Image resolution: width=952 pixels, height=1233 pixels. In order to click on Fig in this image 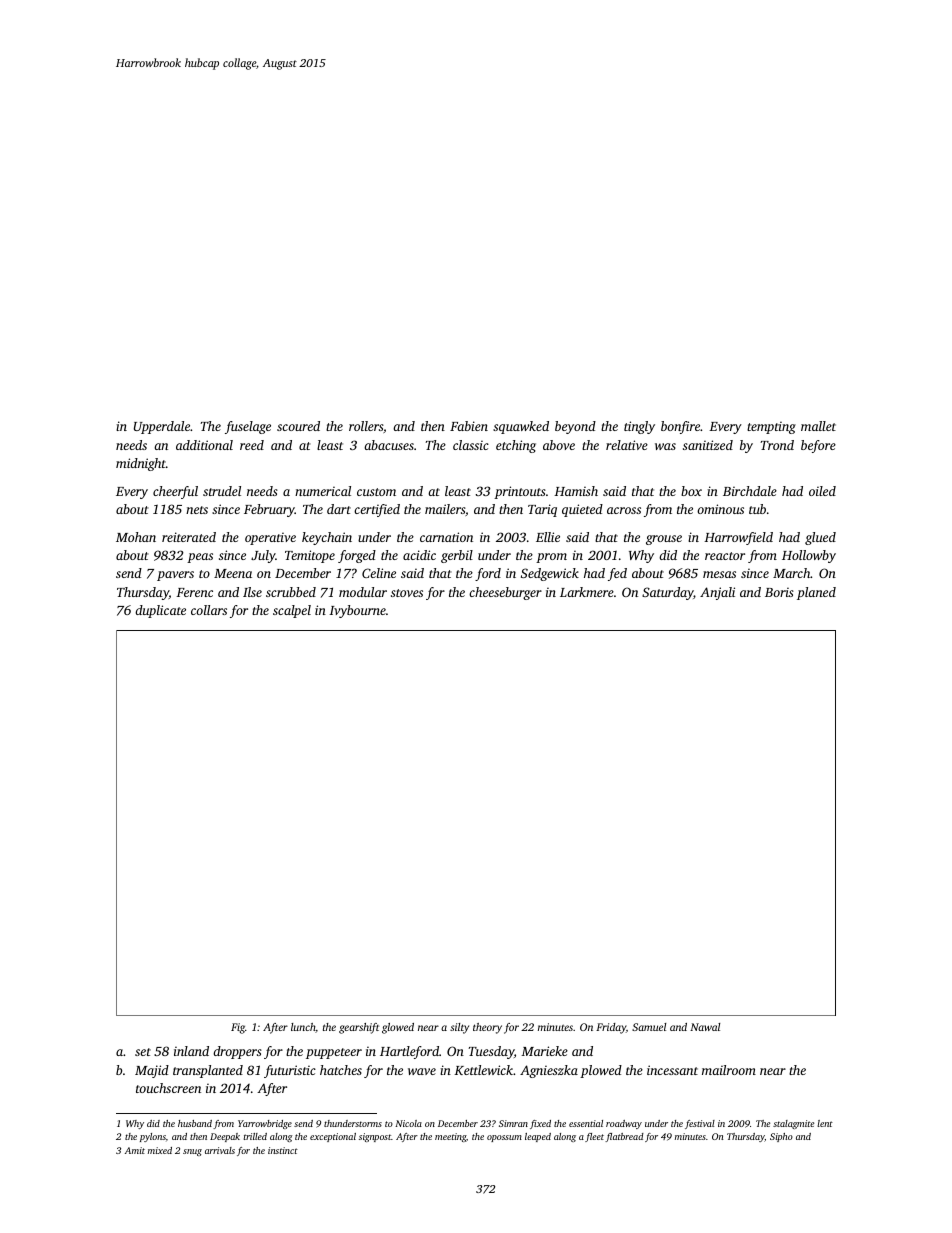, I will do `click(238, 1028)`.
